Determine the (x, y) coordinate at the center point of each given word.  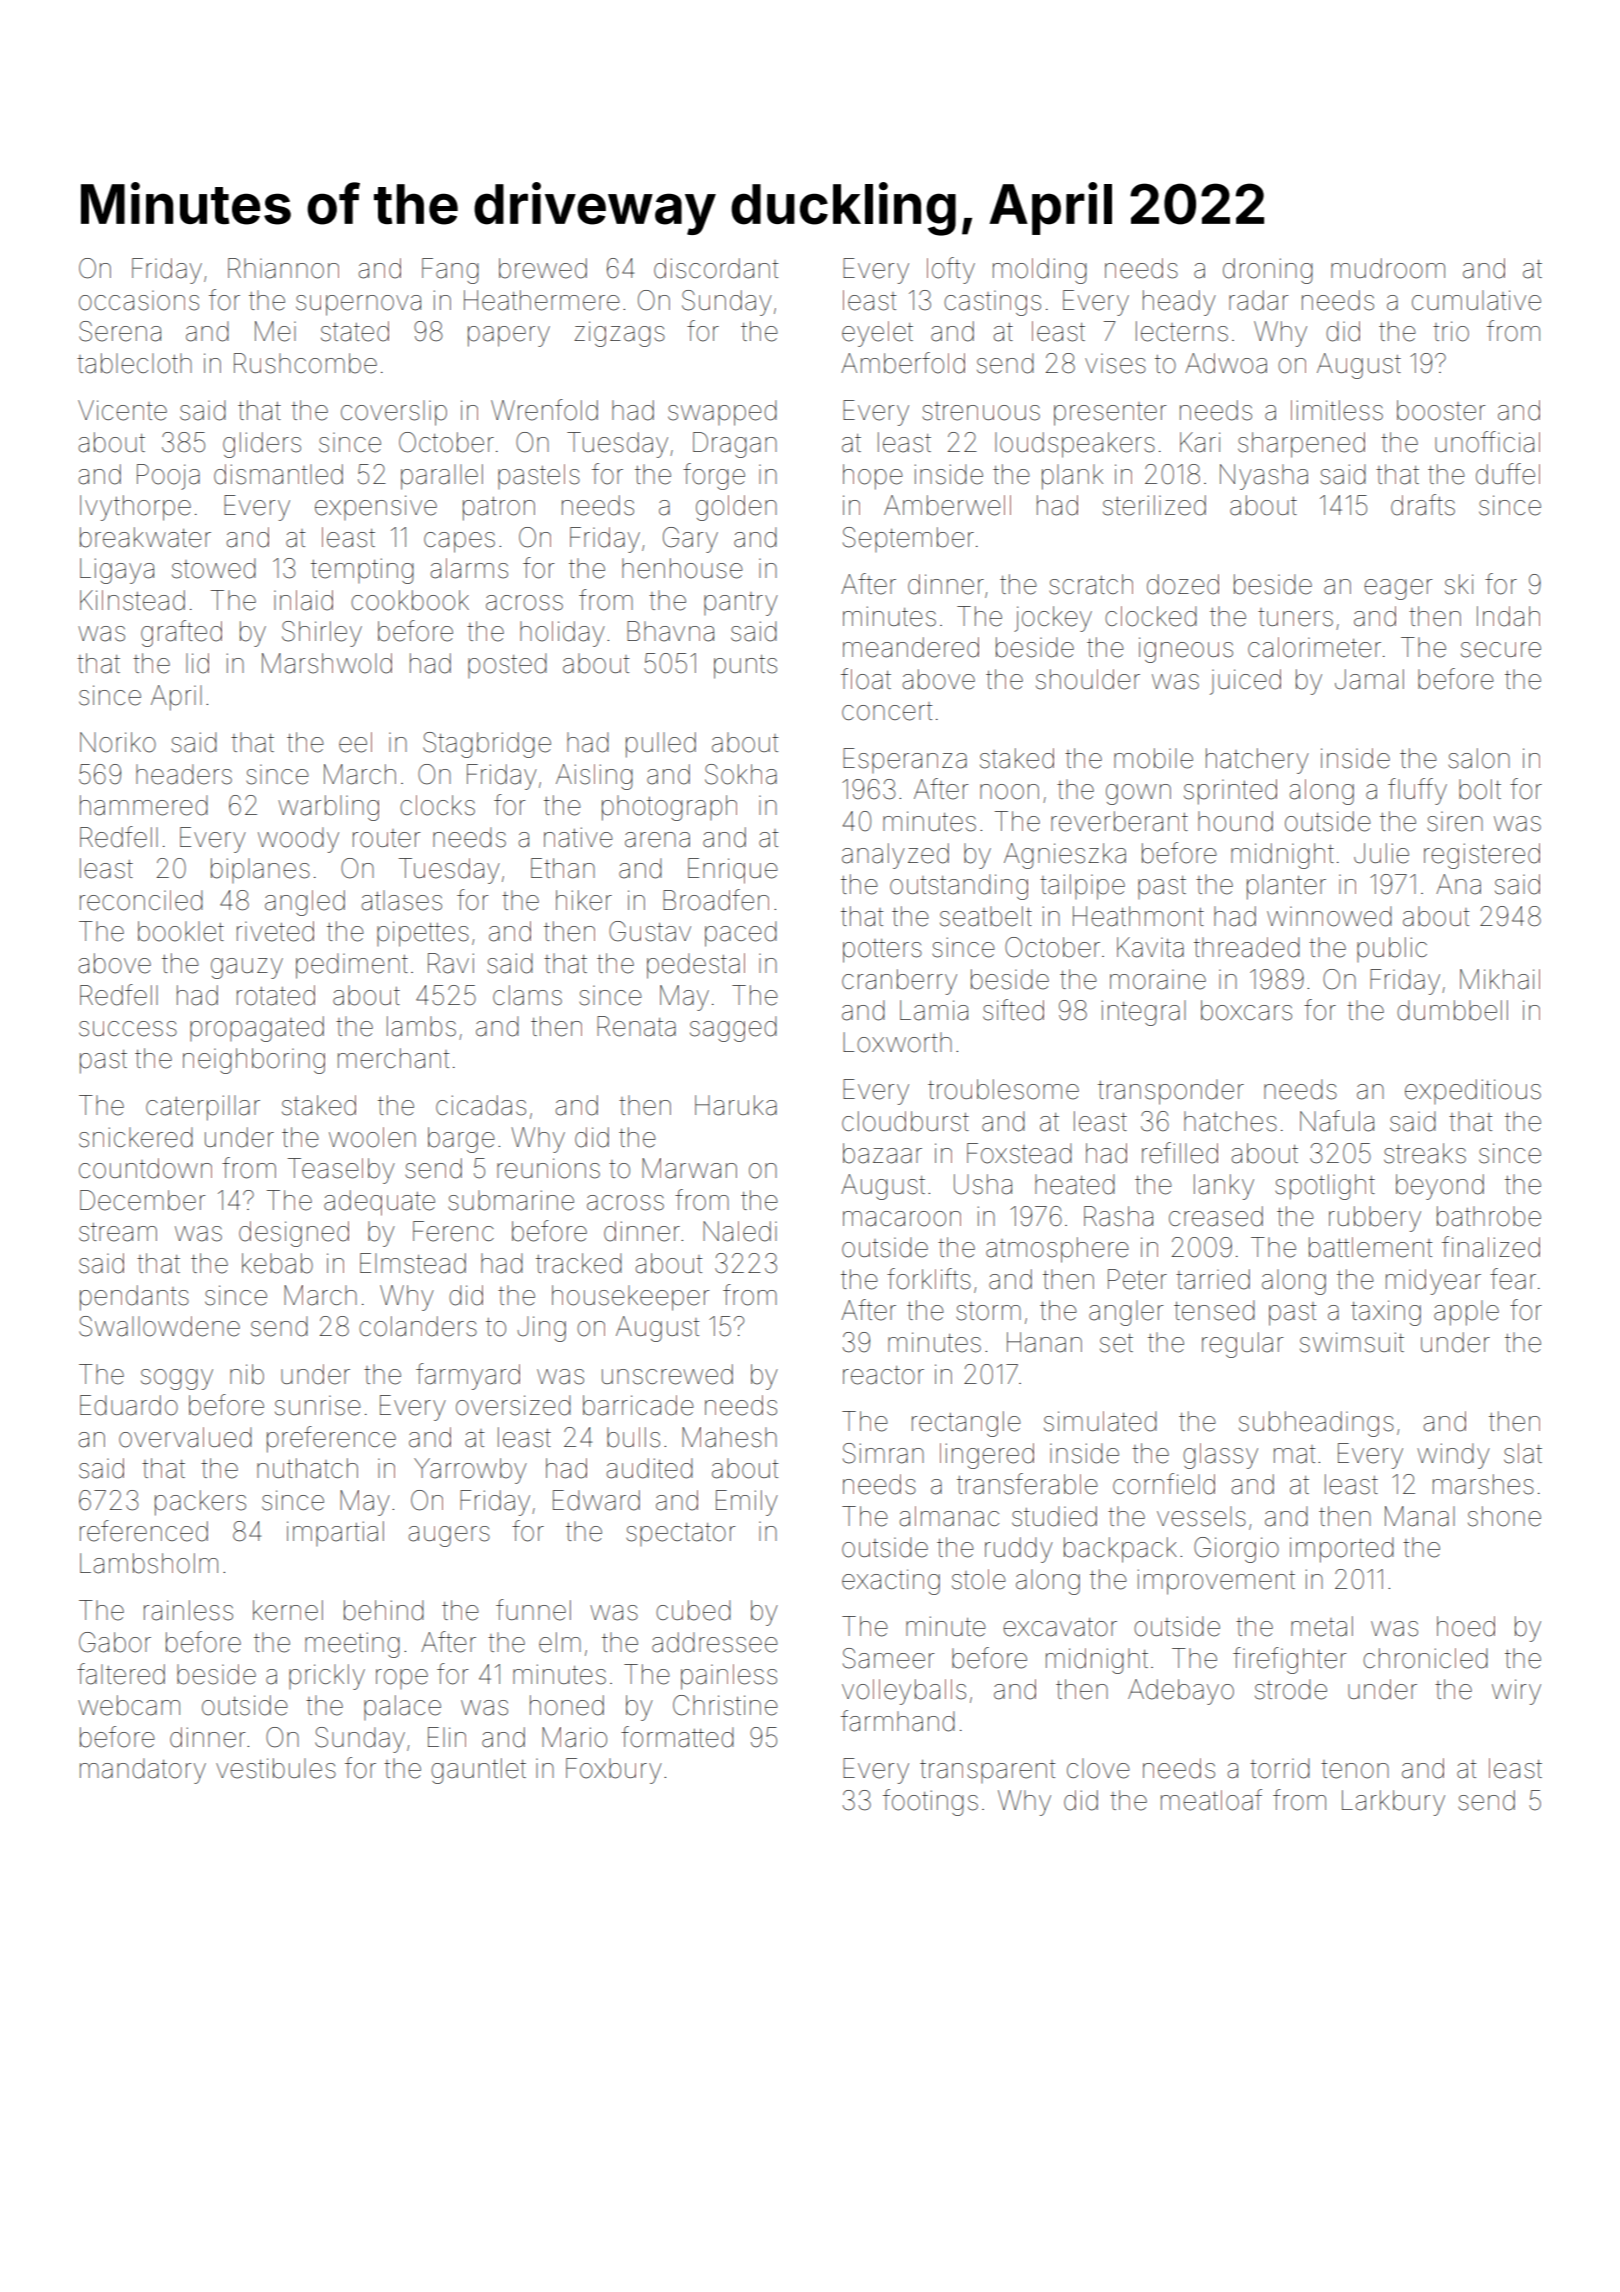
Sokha (741, 774)
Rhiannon (283, 268)
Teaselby (341, 1171)
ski (1459, 584)
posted (507, 665)
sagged (733, 1029)
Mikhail (1500, 979)
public (1392, 949)
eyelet (877, 334)
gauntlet (478, 1771)
